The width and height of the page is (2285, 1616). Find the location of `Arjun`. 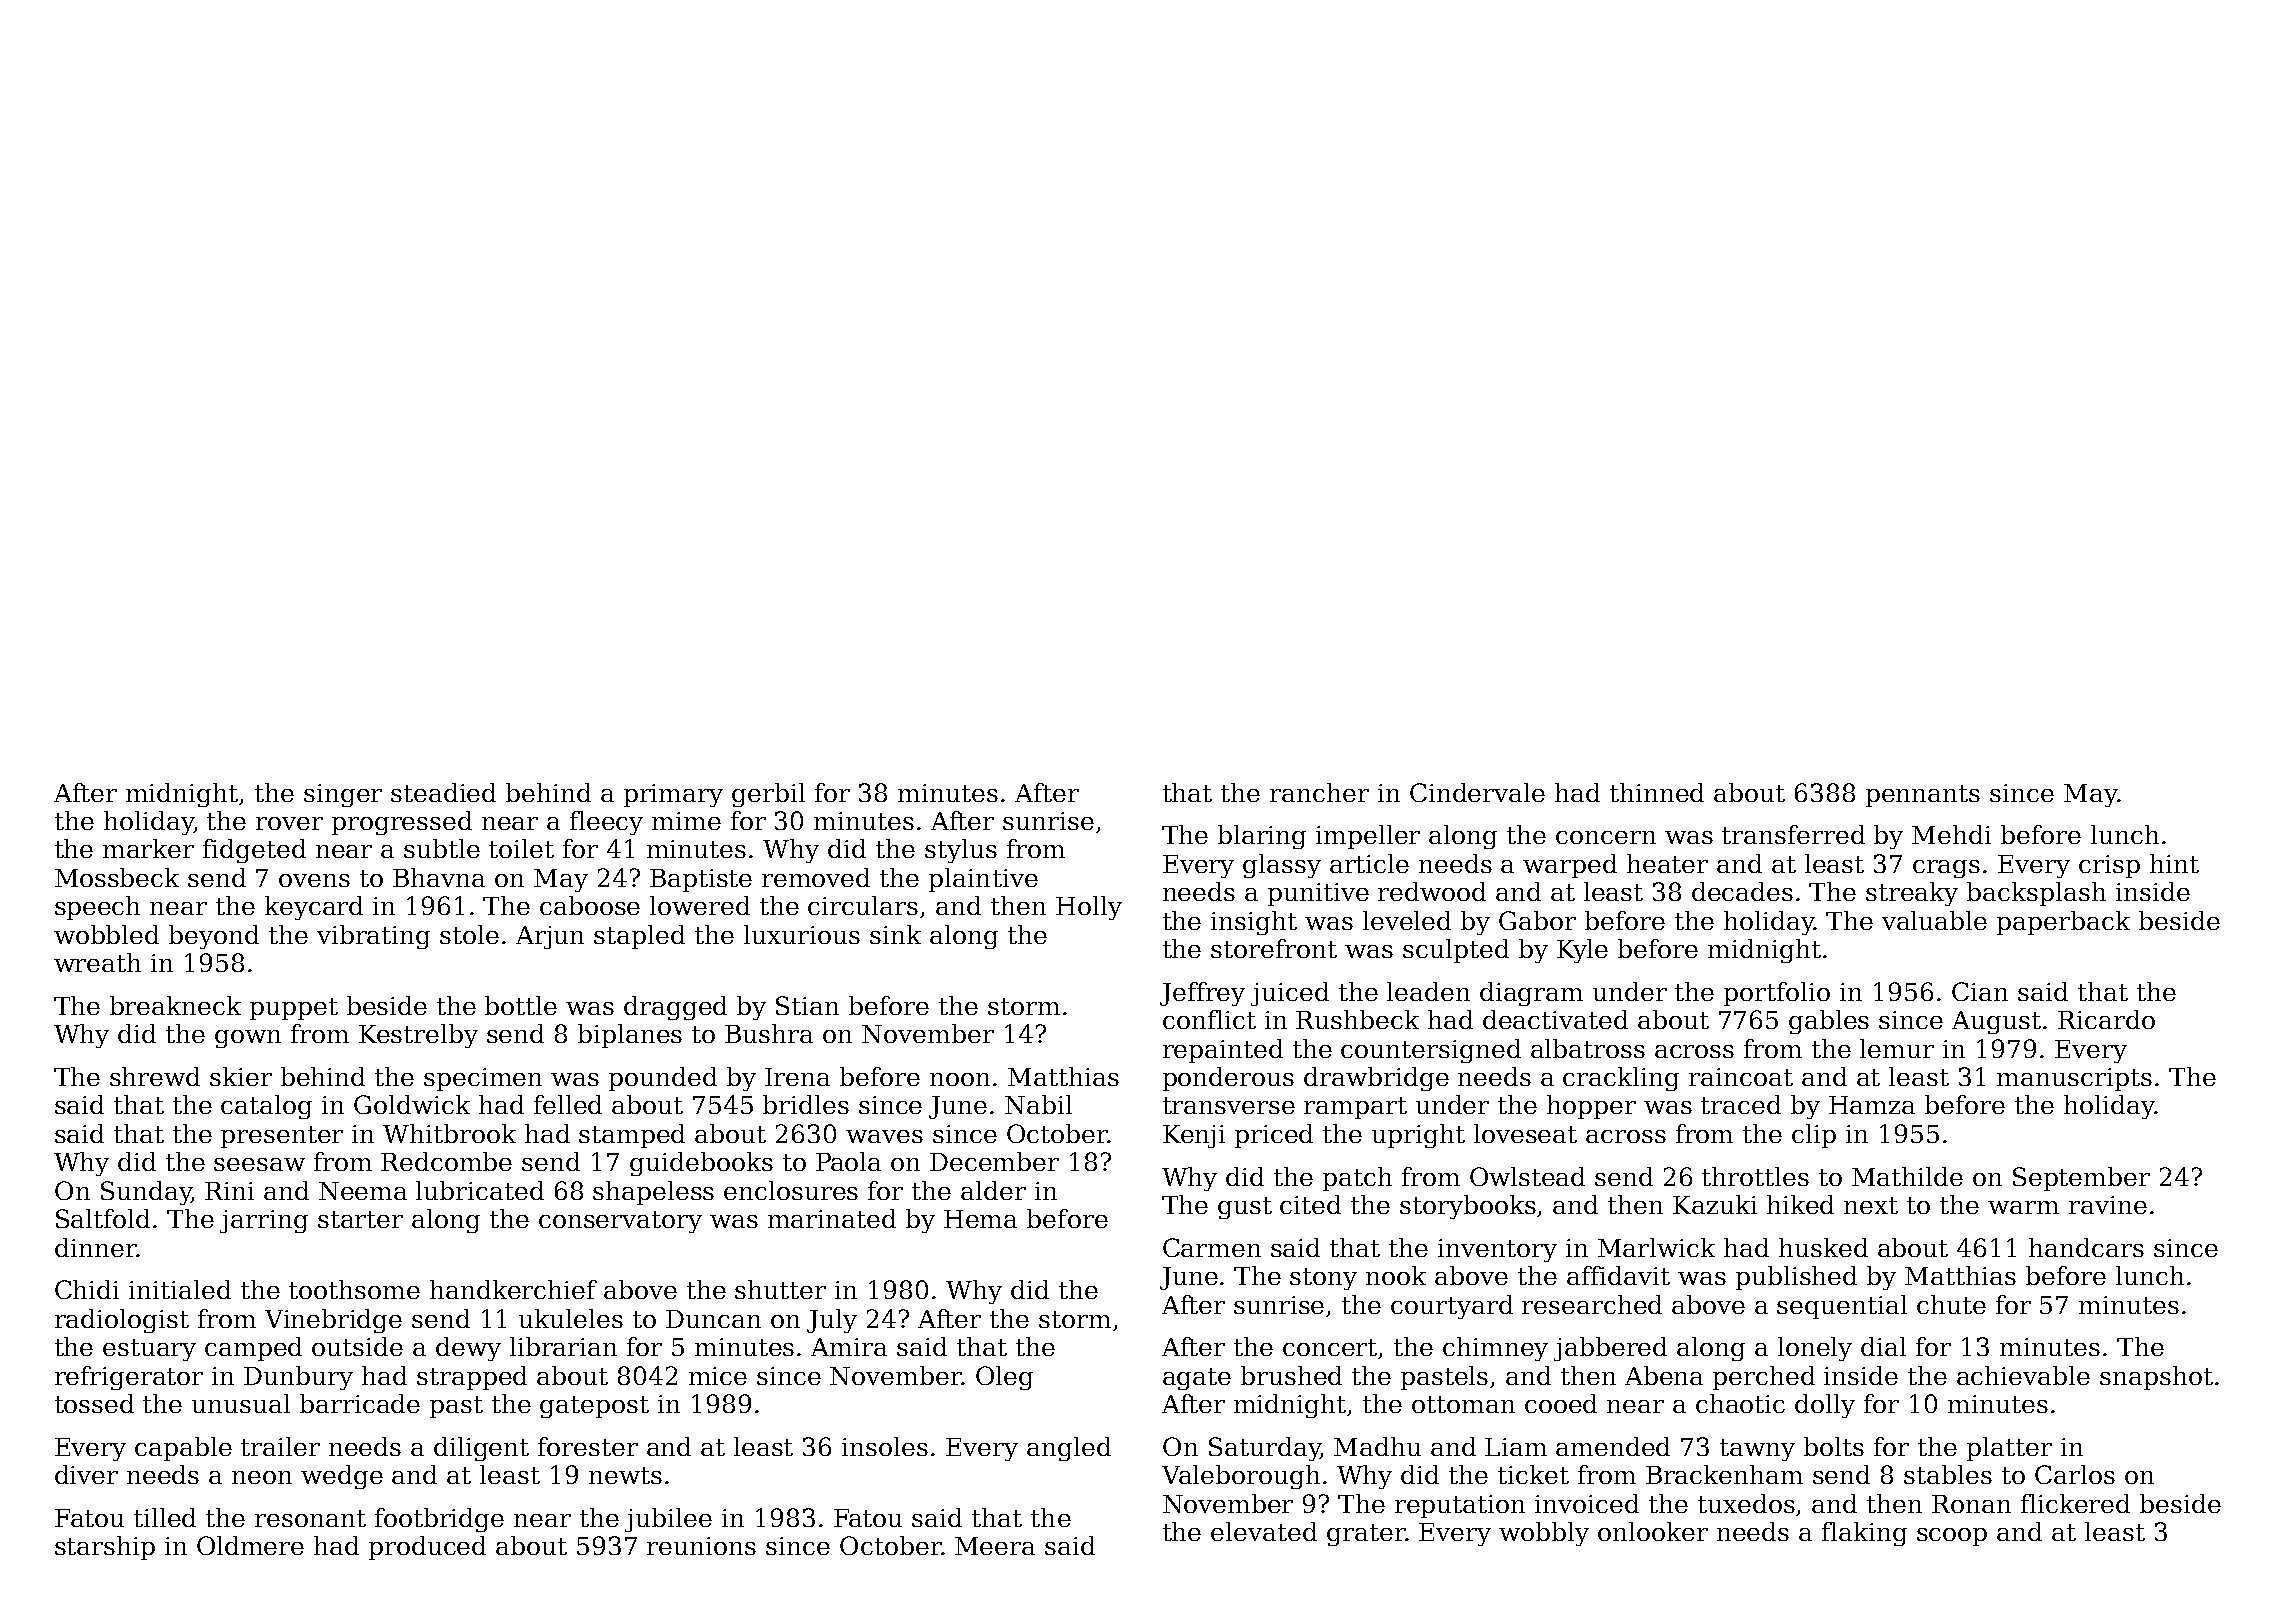

Arjun is located at coordinates (550, 937).
